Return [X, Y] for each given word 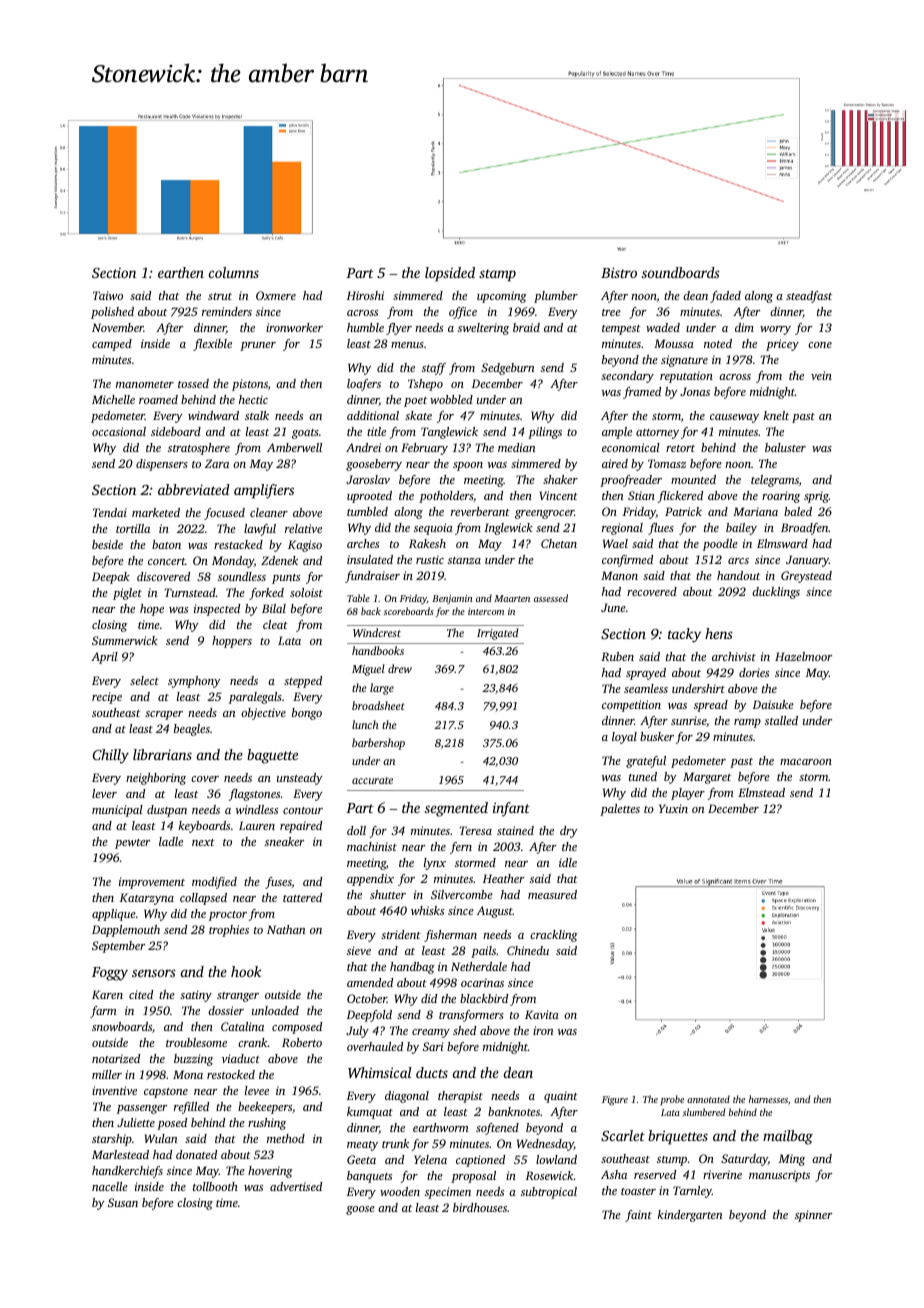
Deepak [111, 578]
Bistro [619, 272]
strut [220, 296]
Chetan [559, 543]
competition [631, 706]
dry [569, 832]
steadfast [809, 297]
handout [738, 575]
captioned [480, 1161]
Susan [123, 1202]
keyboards [204, 827]
